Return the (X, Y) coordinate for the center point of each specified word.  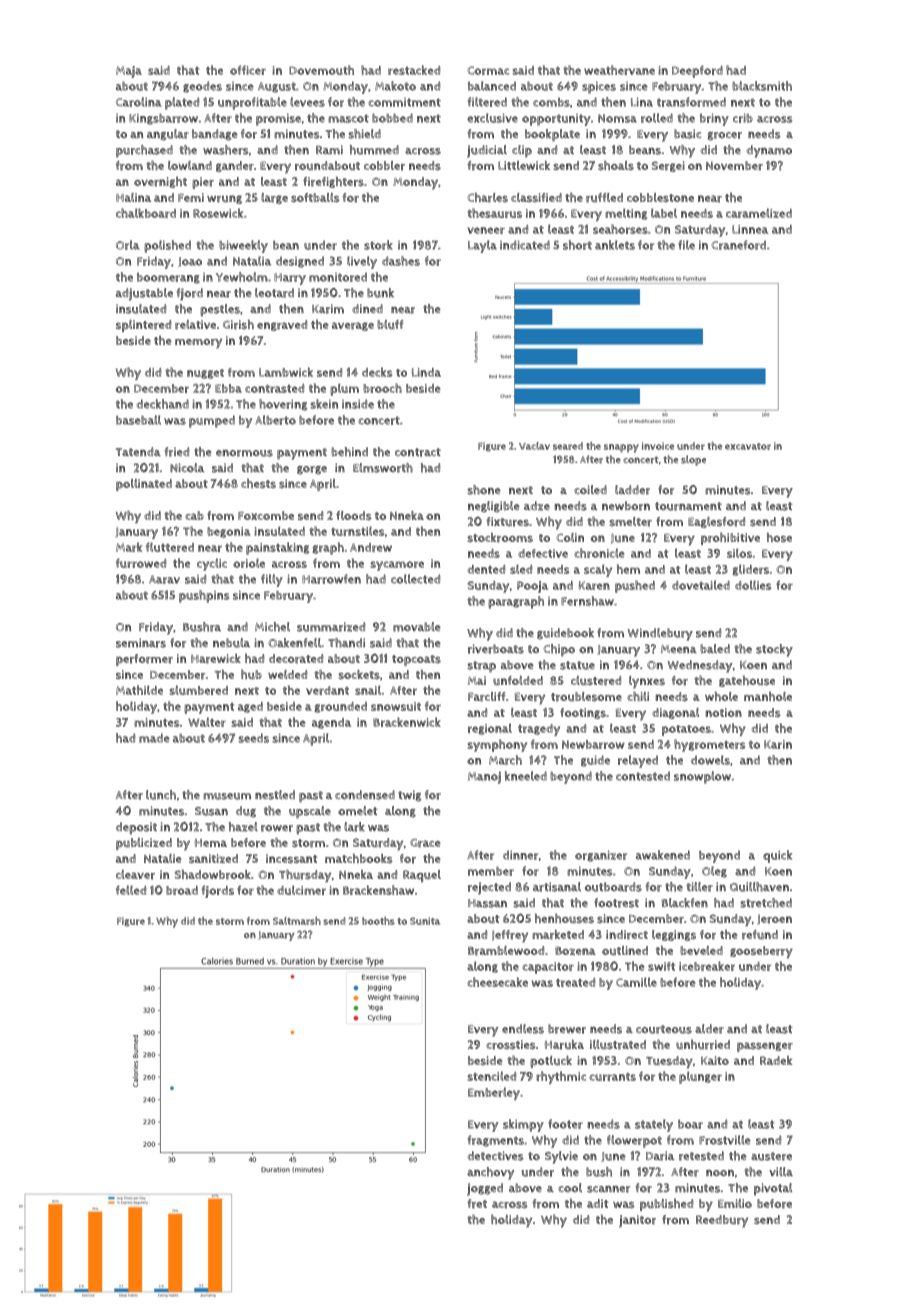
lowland (190, 165)
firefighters (333, 182)
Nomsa (617, 118)
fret (477, 1204)
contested (643, 776)
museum (227, 796)
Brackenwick (407, 722)
